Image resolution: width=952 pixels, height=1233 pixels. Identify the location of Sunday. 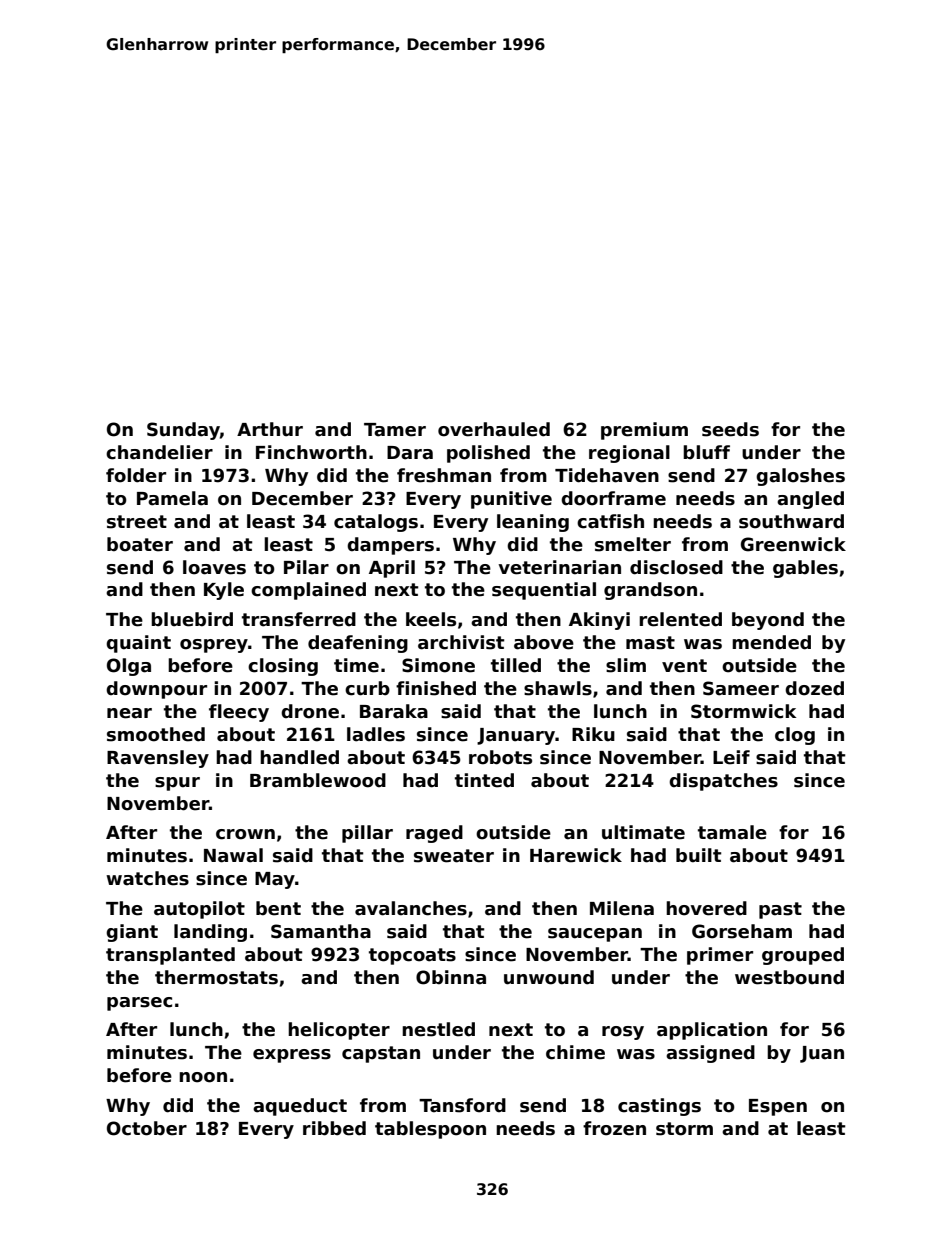
(183, 431).
